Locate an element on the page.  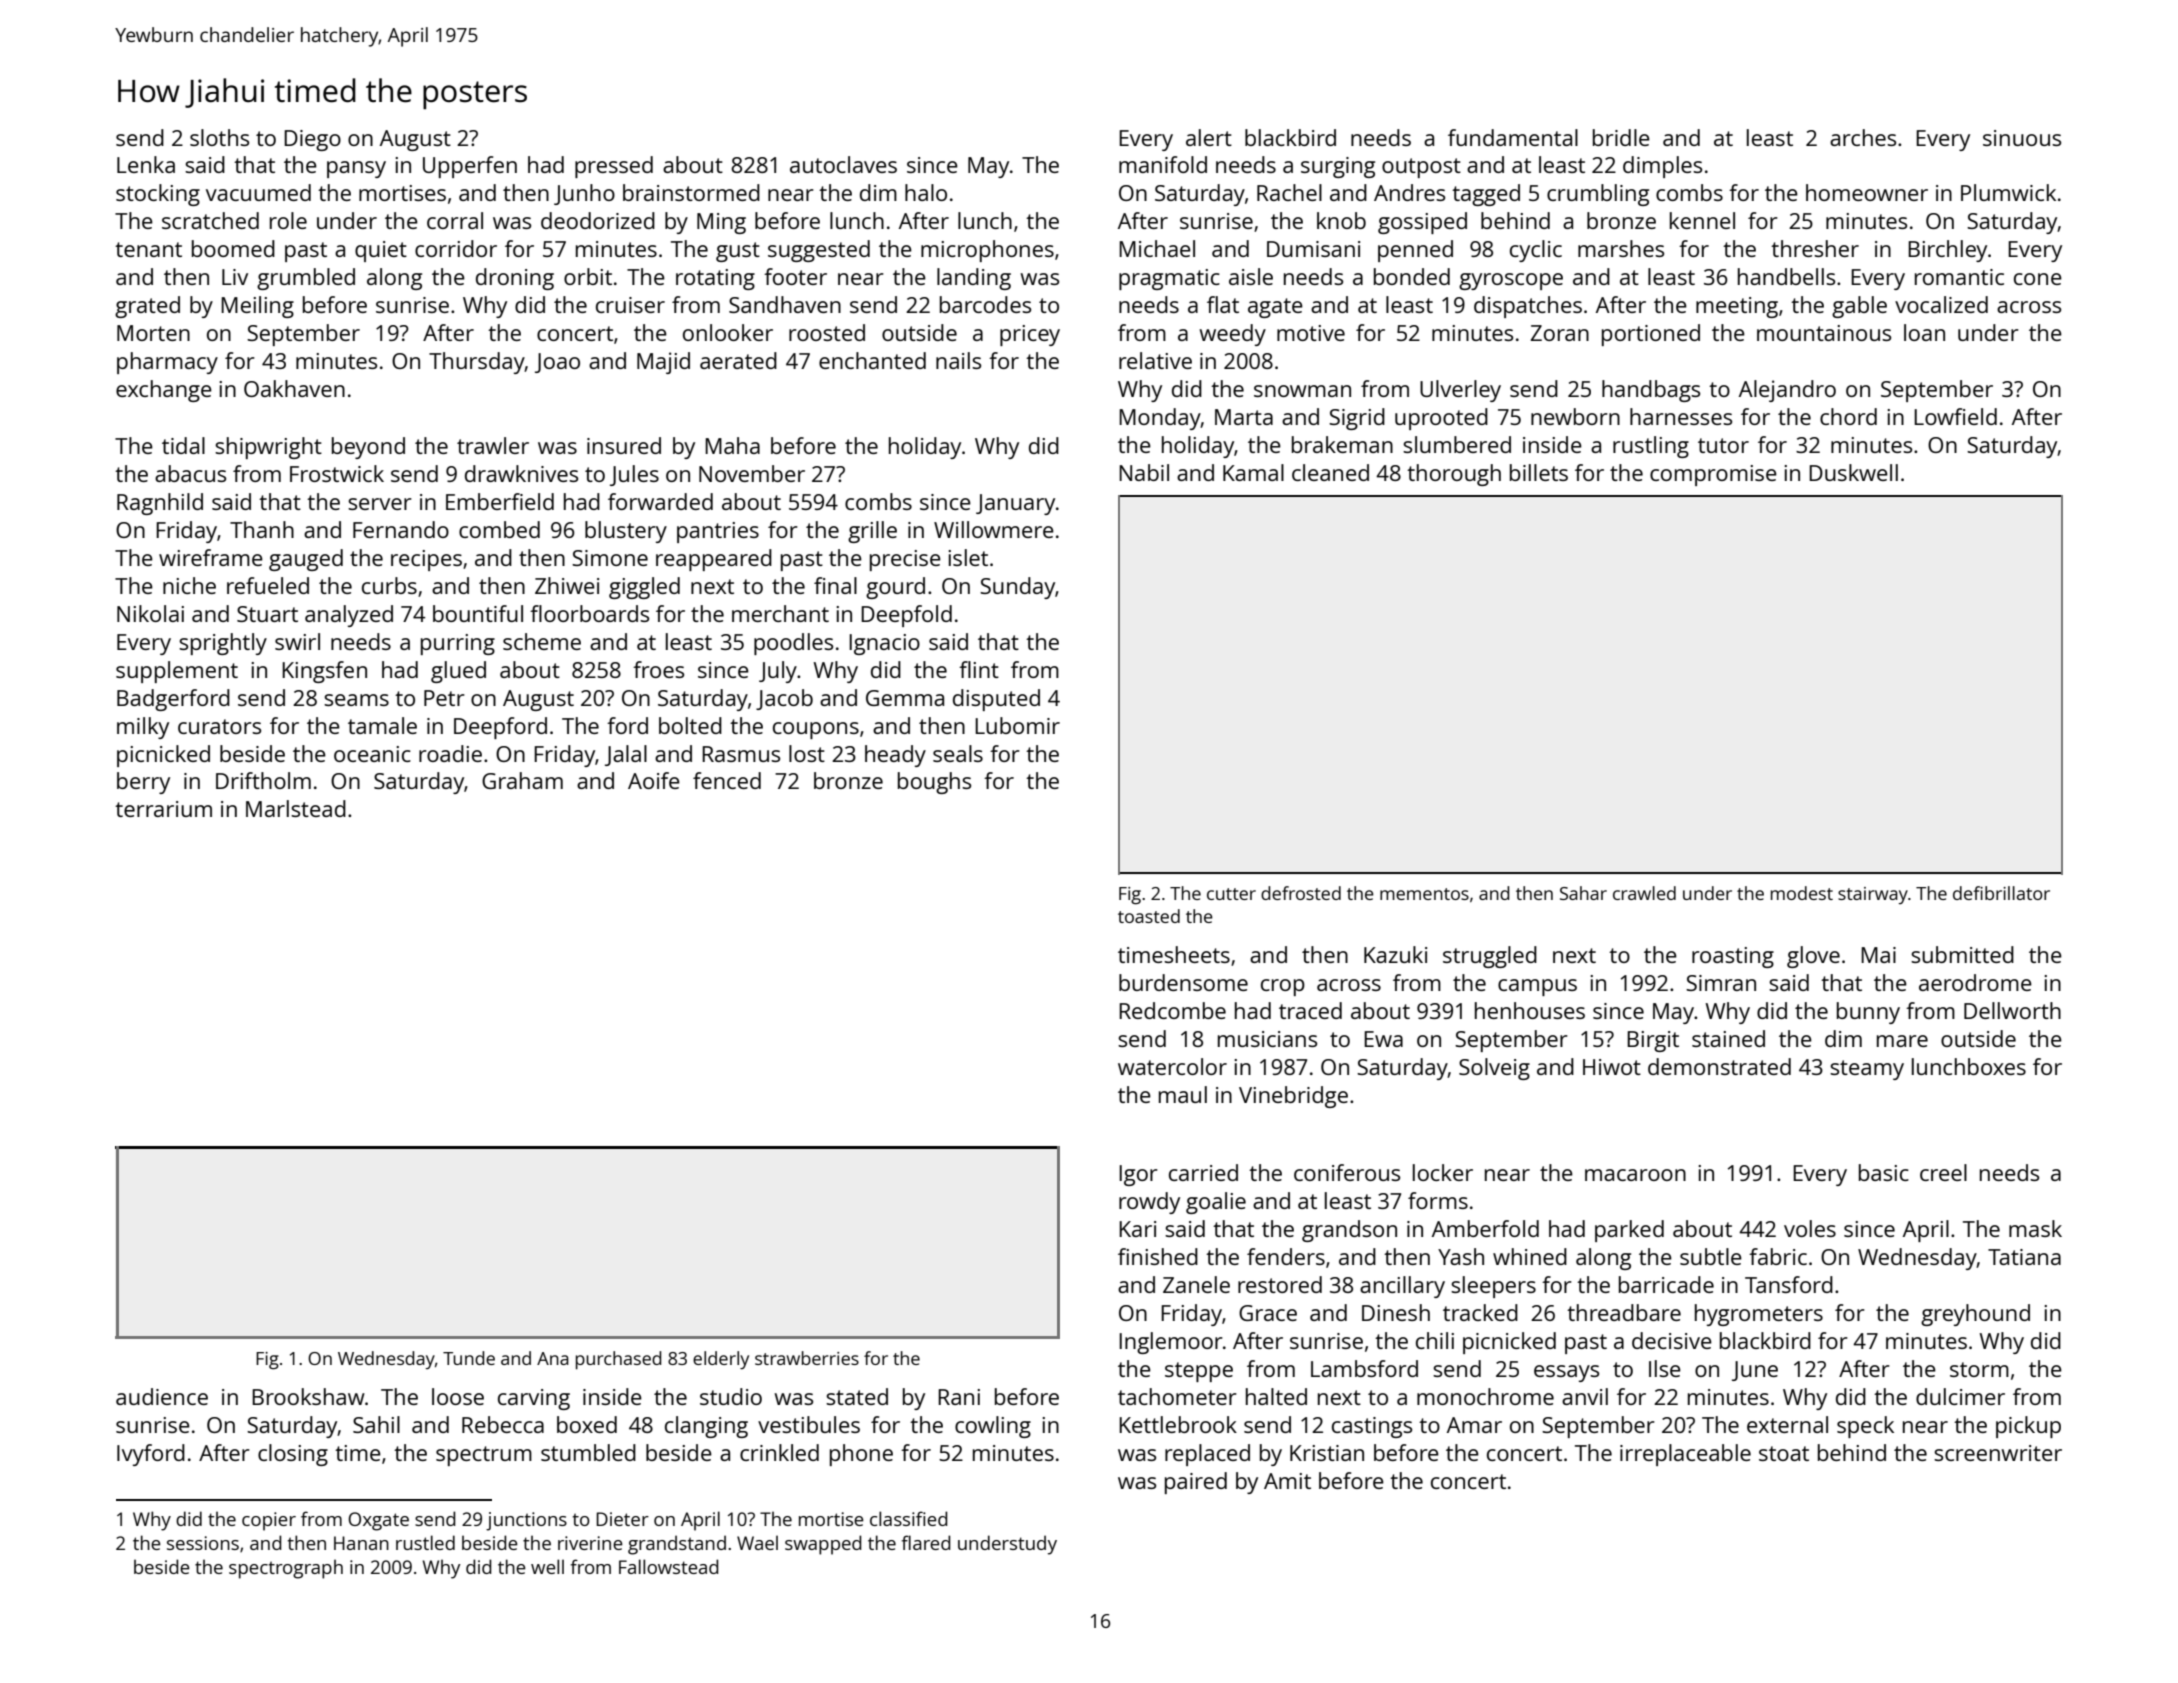
parked is located at coordinates (1629, 1231).
